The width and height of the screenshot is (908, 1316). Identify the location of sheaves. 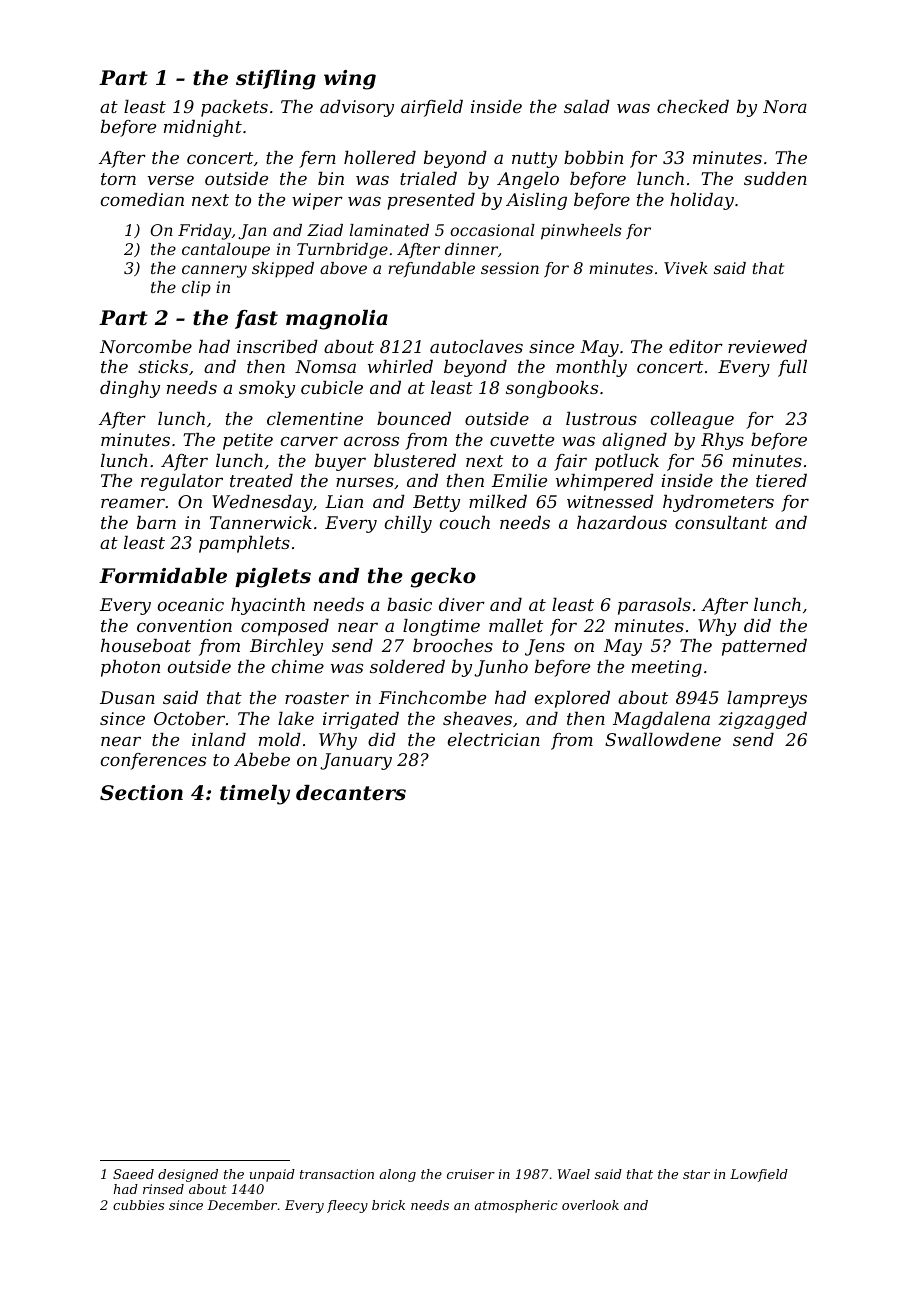
(477, 718).
